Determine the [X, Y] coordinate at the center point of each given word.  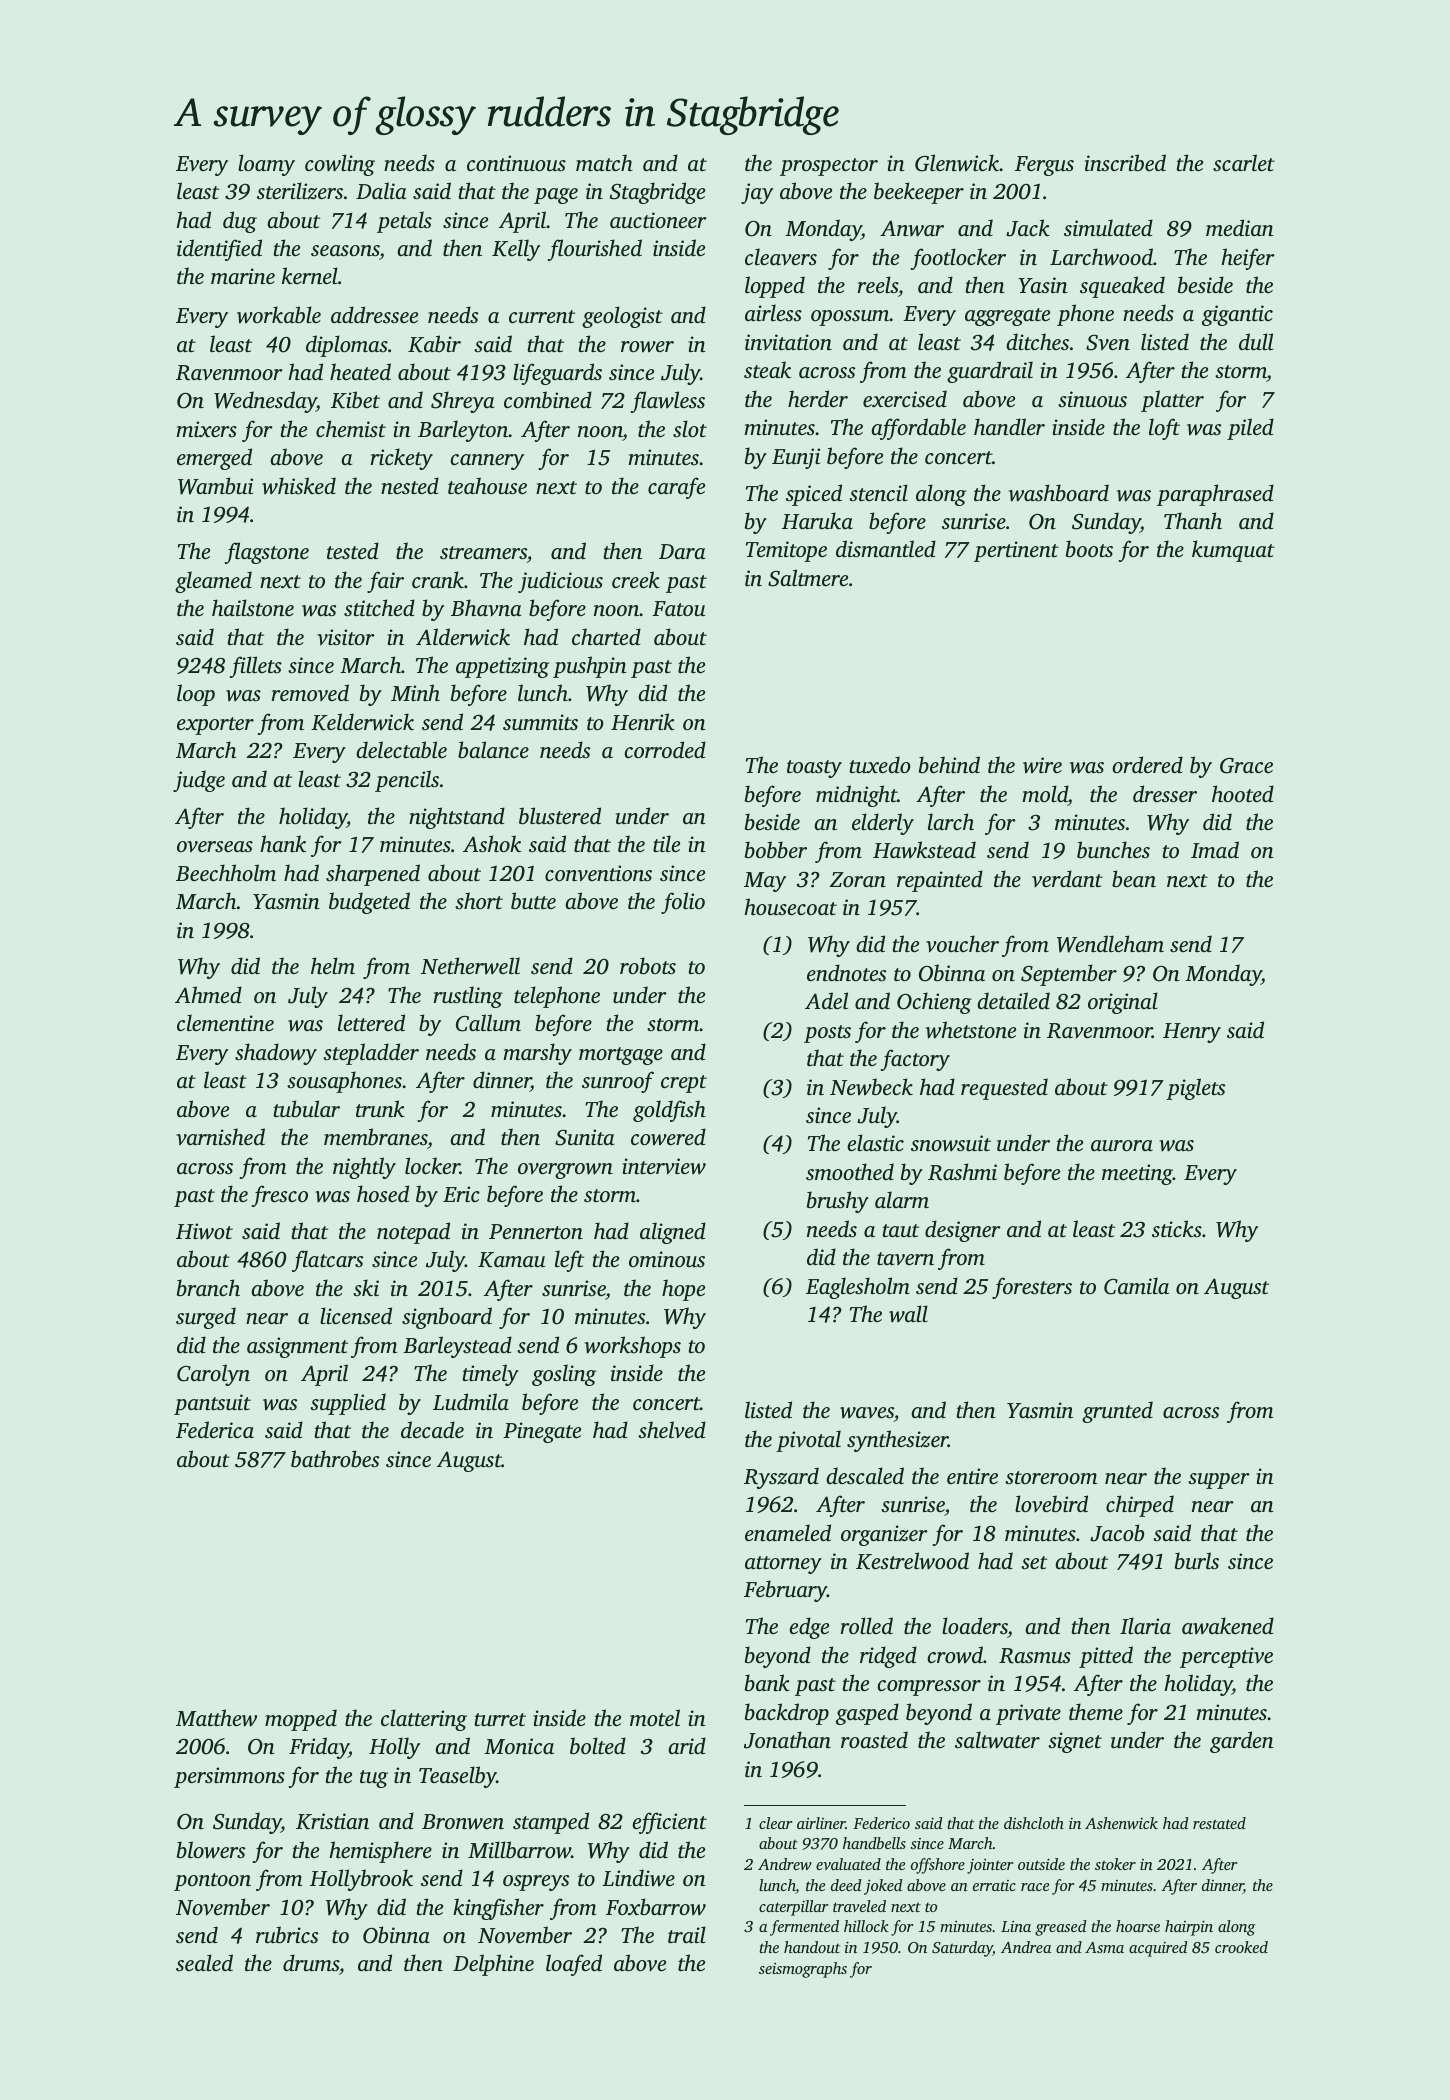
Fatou [678, 608]
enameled [788, 1532]
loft [1164, 429]
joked [883, 1887]
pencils [407, 781]
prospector [829, 167]
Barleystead [457, 1347]
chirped [1140, 1506]
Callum [488, 1023]
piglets [1195, 1089]
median [1240, 227]
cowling [340, 165]
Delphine [493, 1965]
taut [901, 1230]
